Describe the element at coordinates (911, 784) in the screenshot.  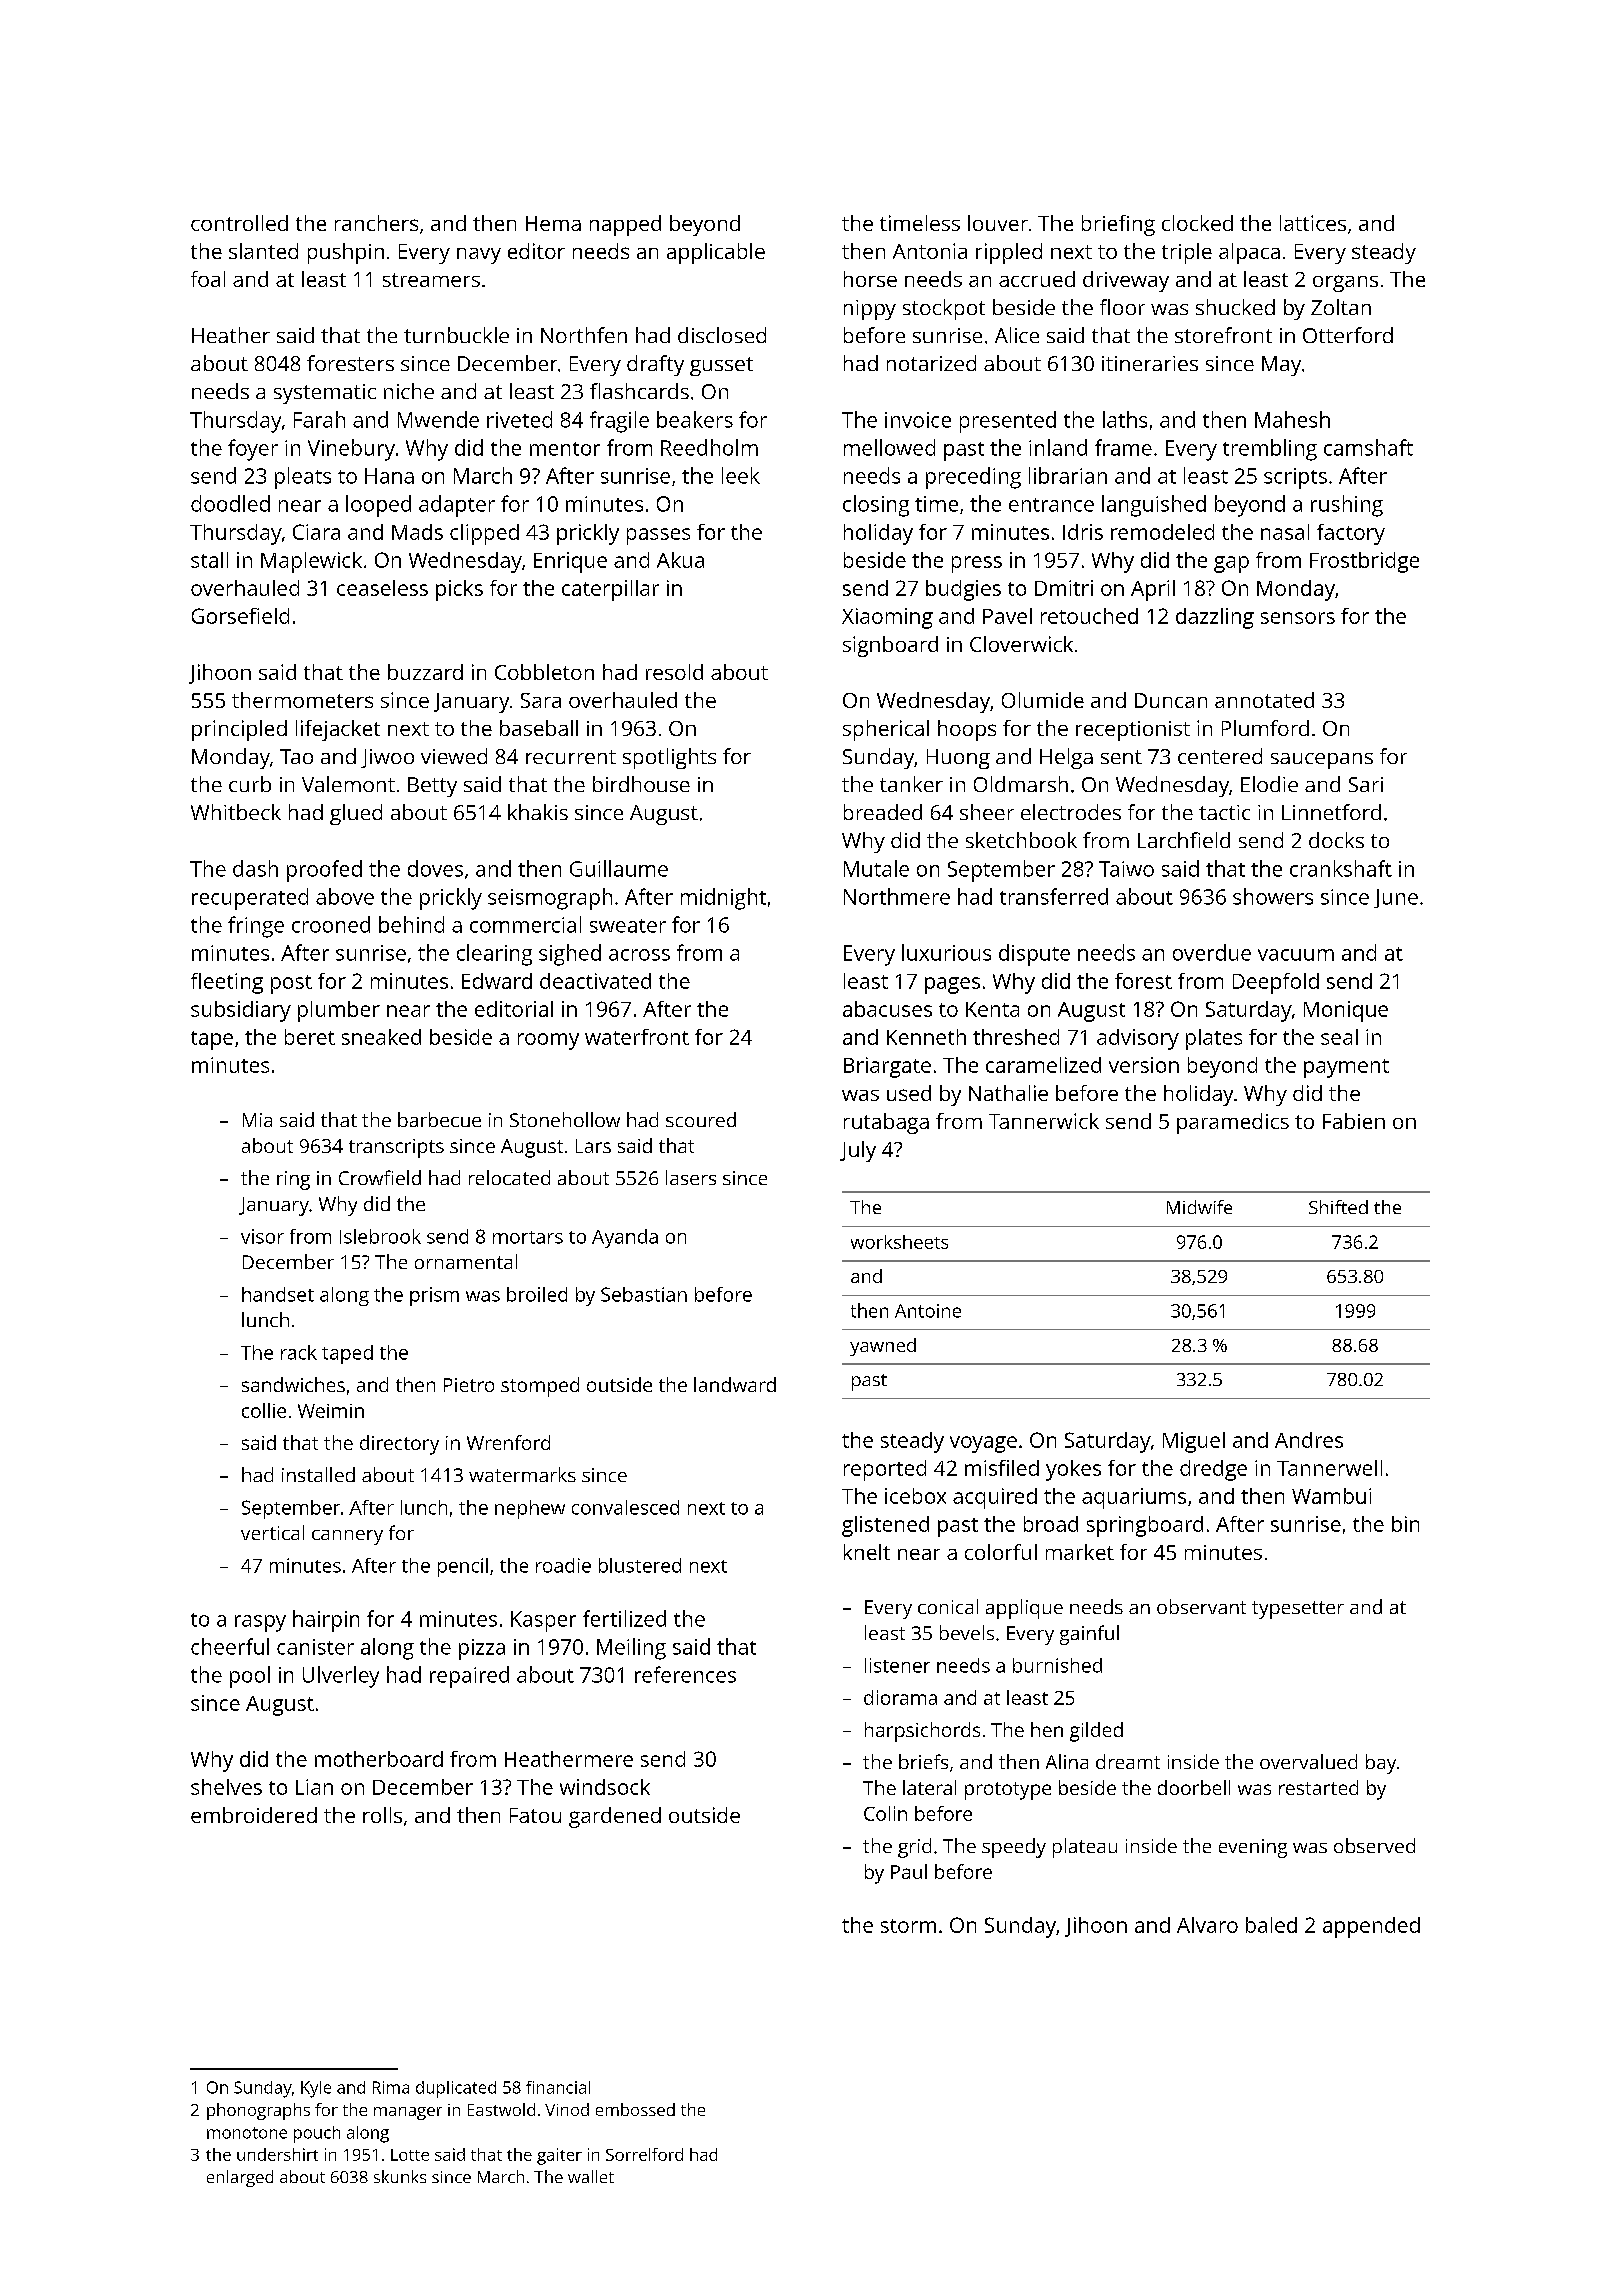
I see `tanker` at that location.
